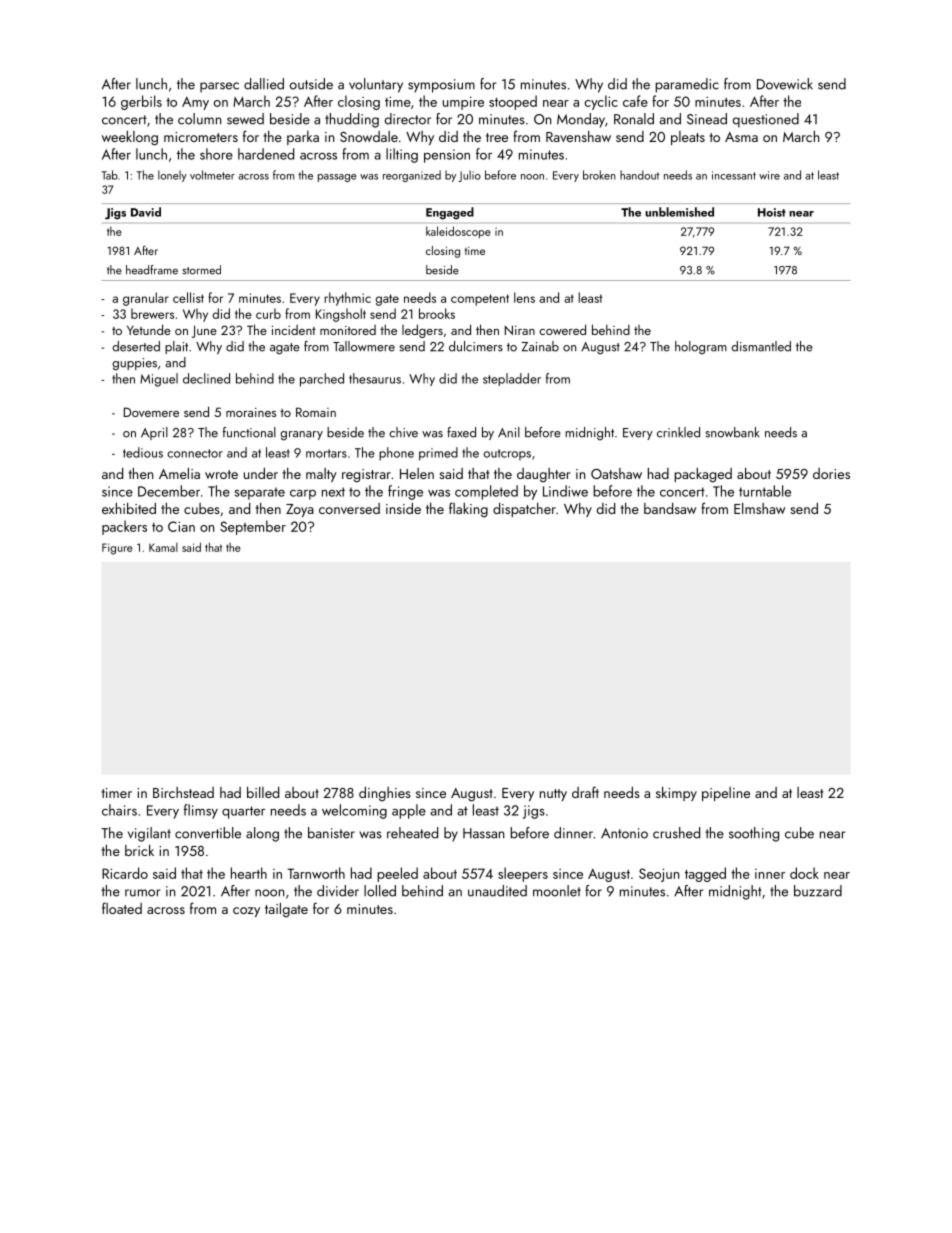 Image resolution: width=952 pixels, height=1233 pixels. Describe the element at coordinates (122, 908) in the screenshot. I see `floated` at that location.
